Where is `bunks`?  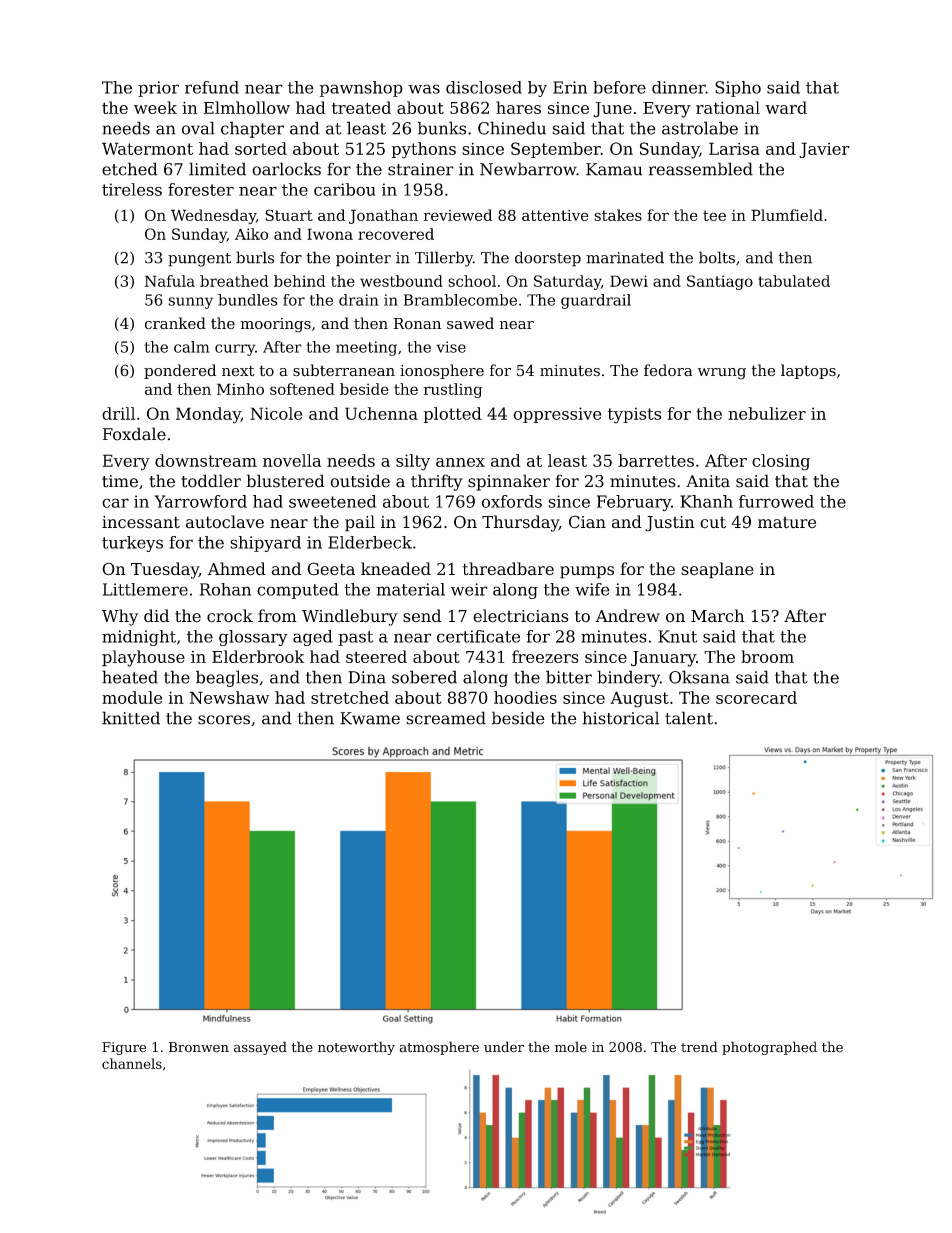
bunks is located at coordinates (442, 128).
